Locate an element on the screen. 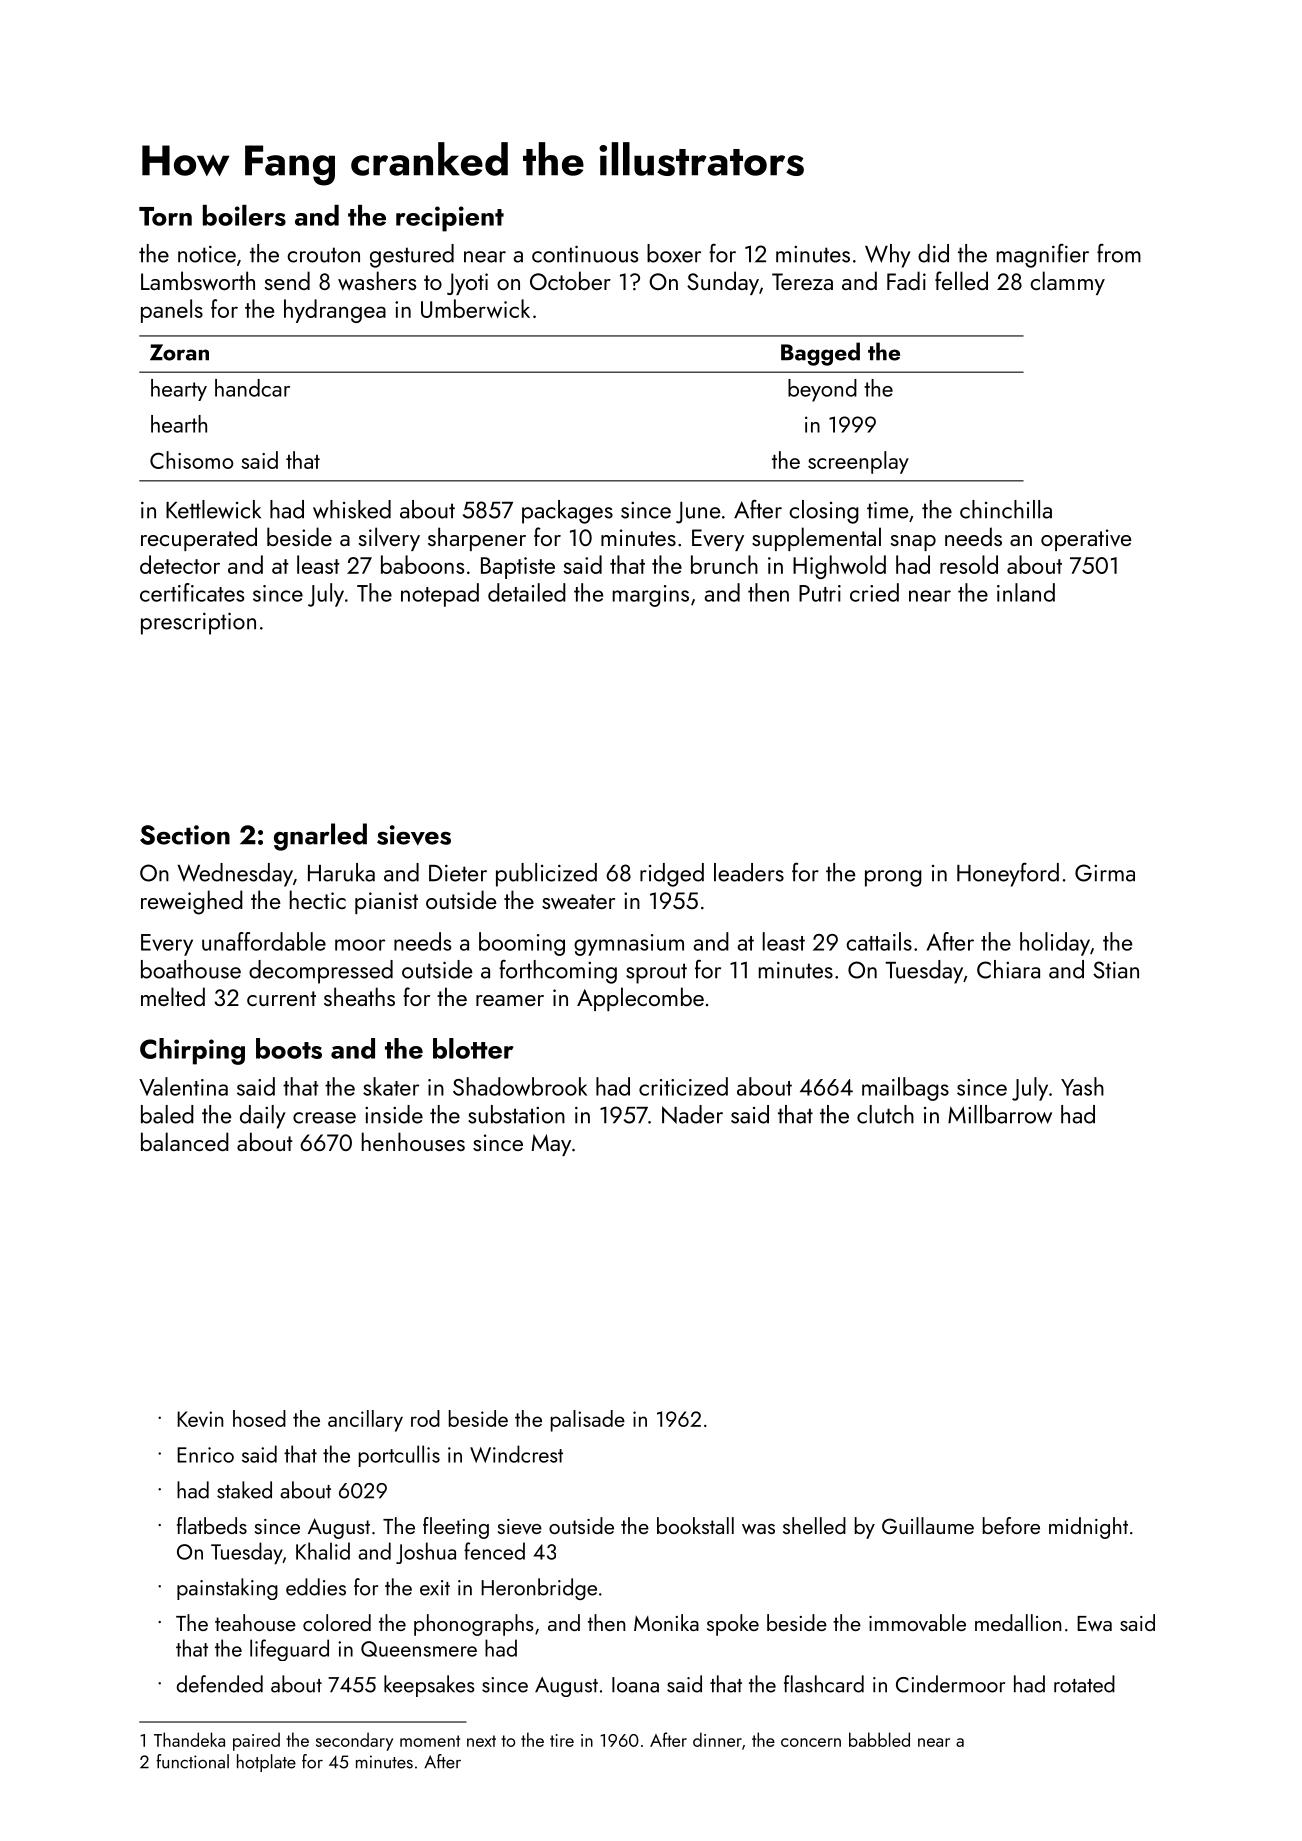  functional is located at coordinates (192, 1761).
